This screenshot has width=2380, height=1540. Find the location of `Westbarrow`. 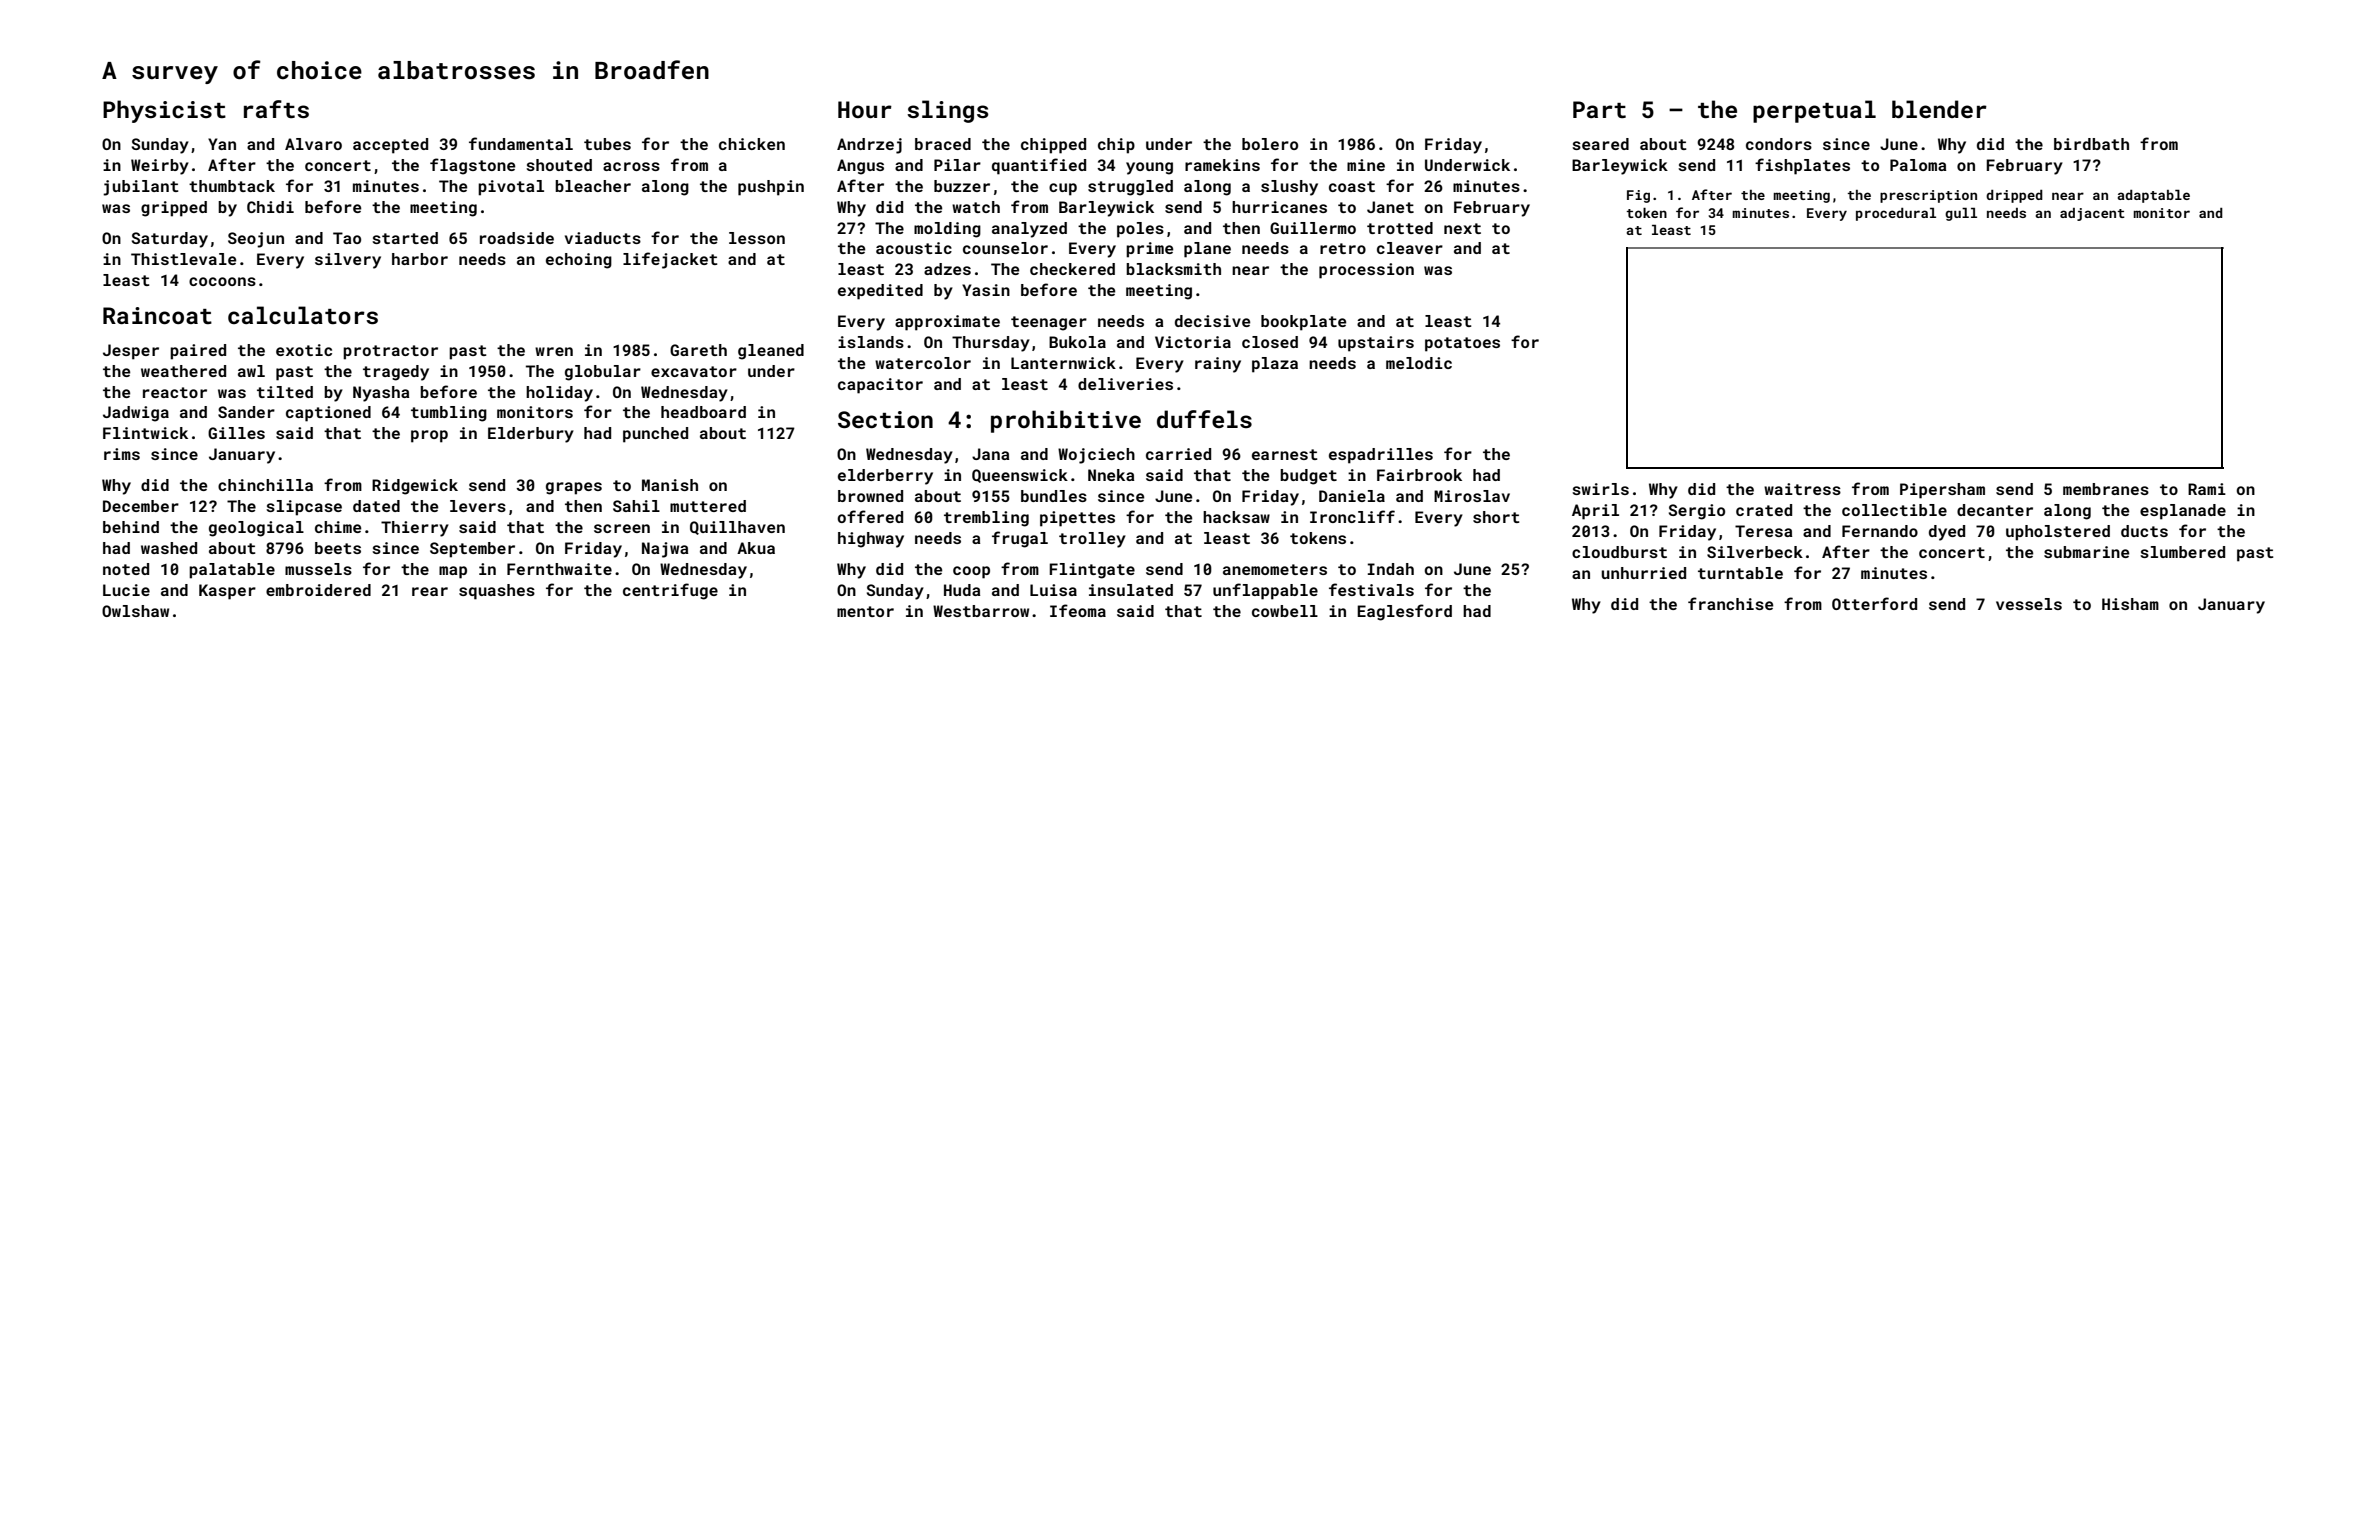

Westbarrow is located at coordinates (981, 611).
